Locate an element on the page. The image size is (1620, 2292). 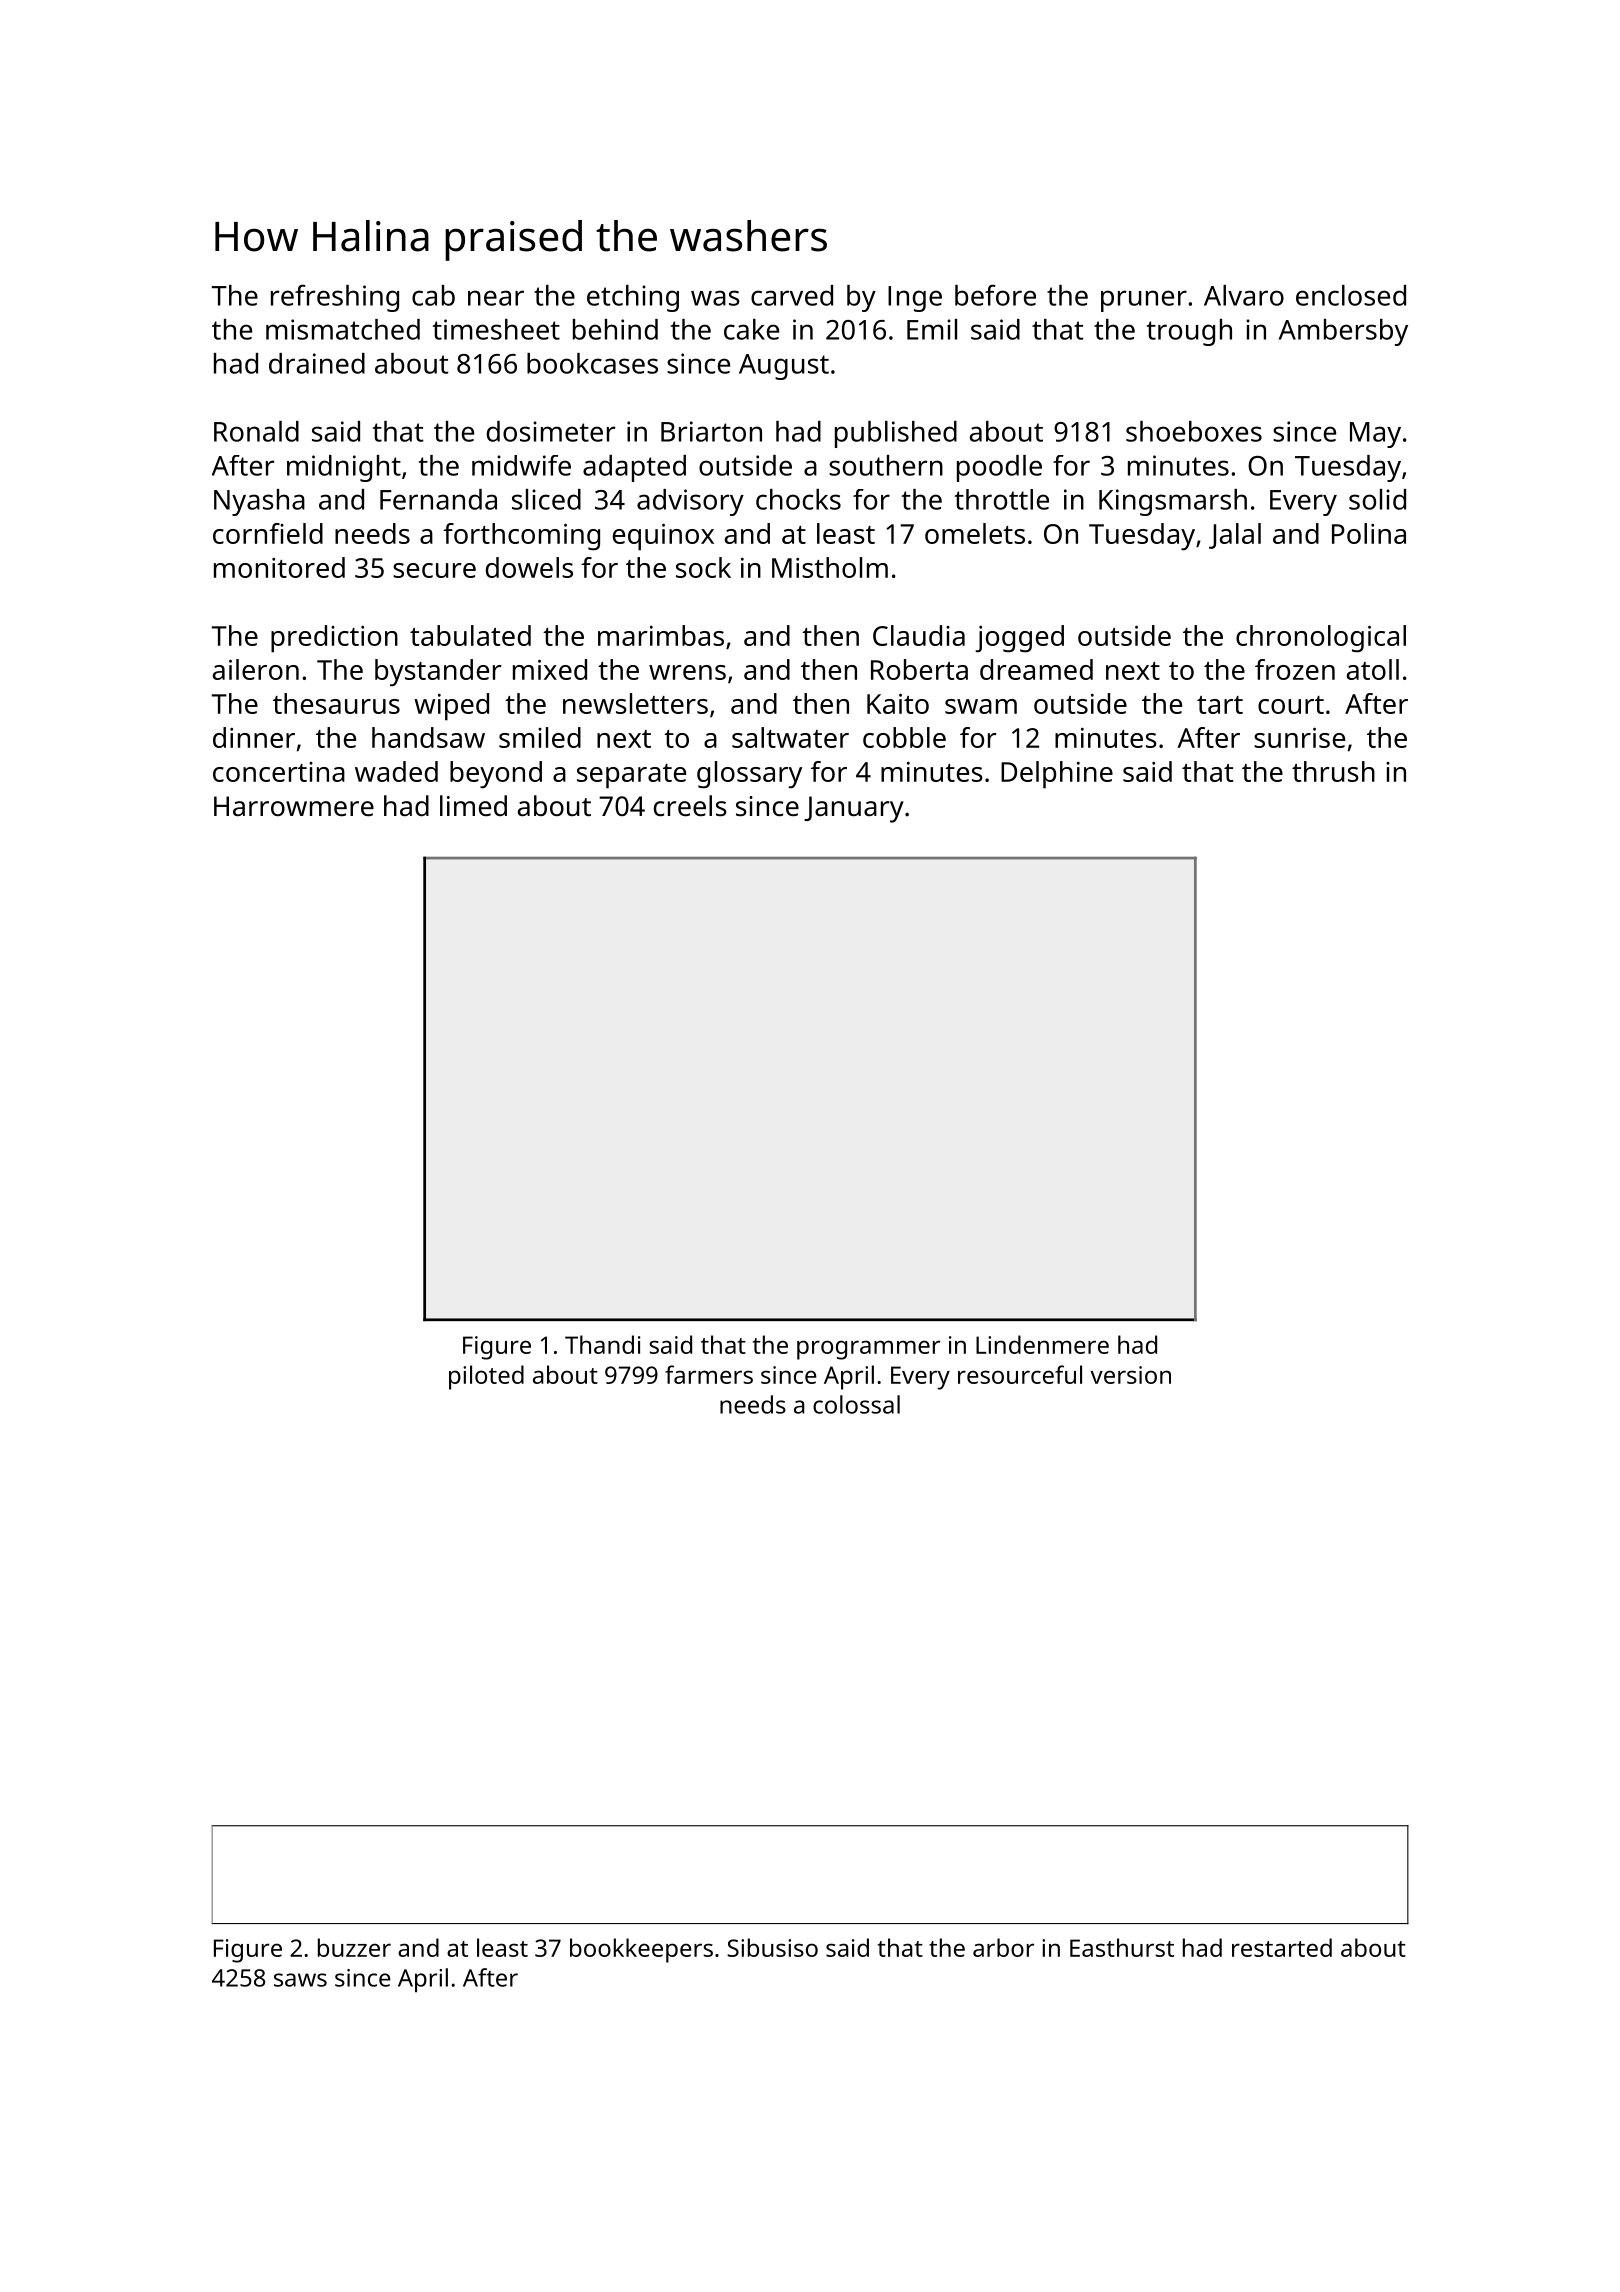
buzzer is located at coordinates (354, 1947).
